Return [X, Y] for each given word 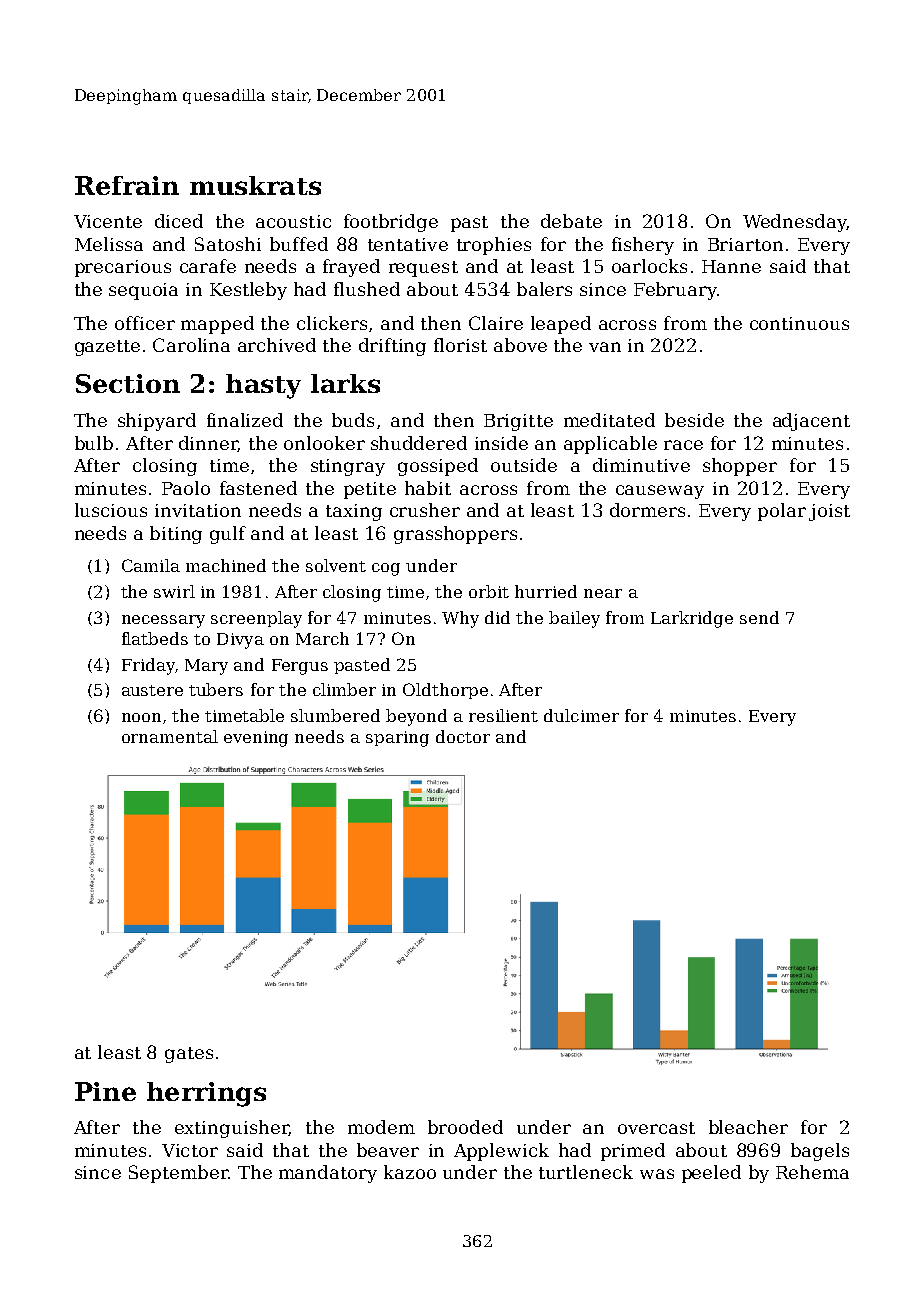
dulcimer [581, 715]
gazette [107, 348]
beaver [388, 1150]
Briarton [745, 244]
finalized [245, 420]
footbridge [391, 223]
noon [141, 717]
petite [370, 490]
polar [782, 512]
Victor [190, 1150]
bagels [820, 1152]
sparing [397, 739]
